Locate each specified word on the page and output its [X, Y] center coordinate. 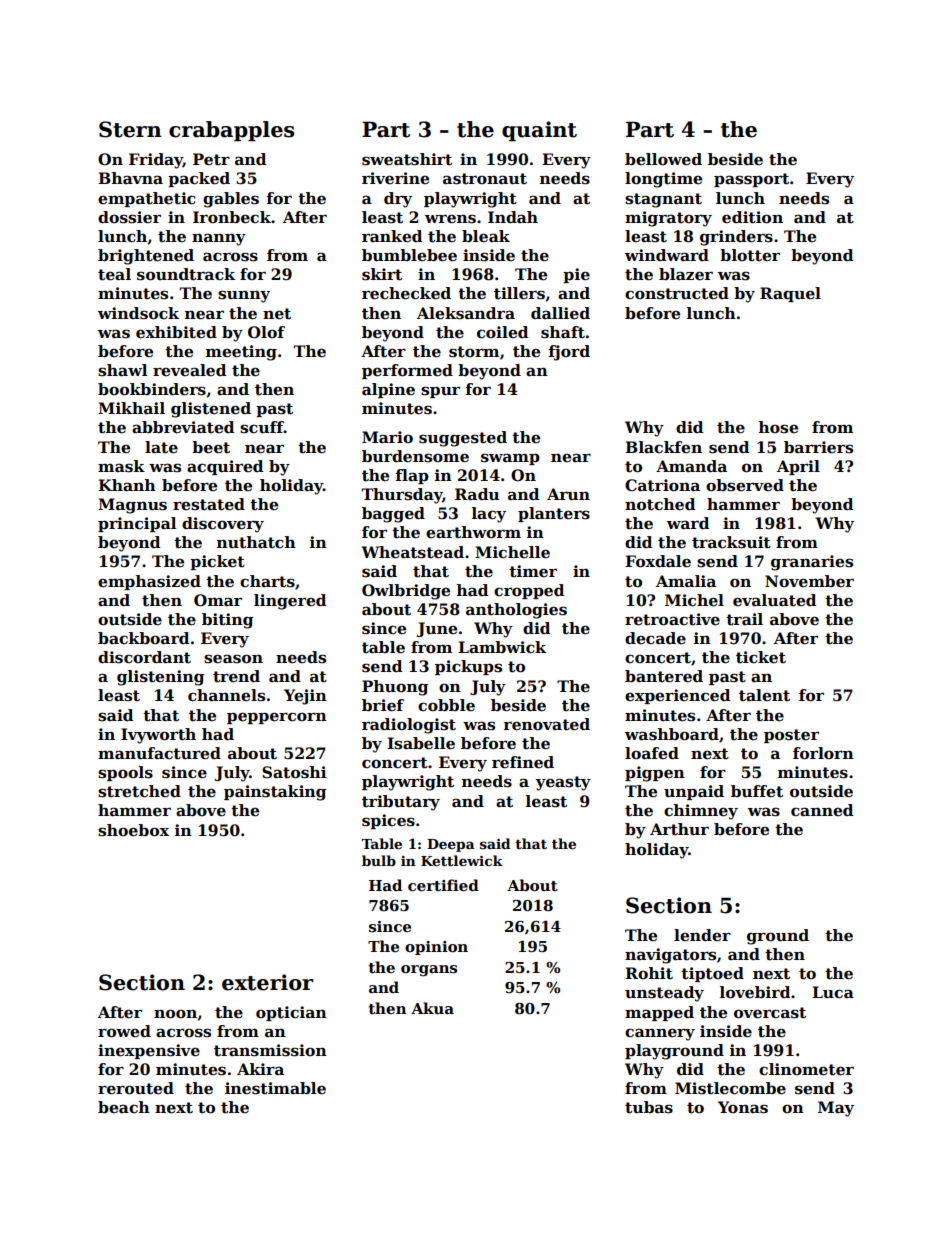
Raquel [790, 294]
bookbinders [152, 389]
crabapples [231, 131]
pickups [468, 667]
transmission [270, 1050]
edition [752, 217]
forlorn [823, 753]
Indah [513, 217]
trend [236, 676]
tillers [519, 293]
